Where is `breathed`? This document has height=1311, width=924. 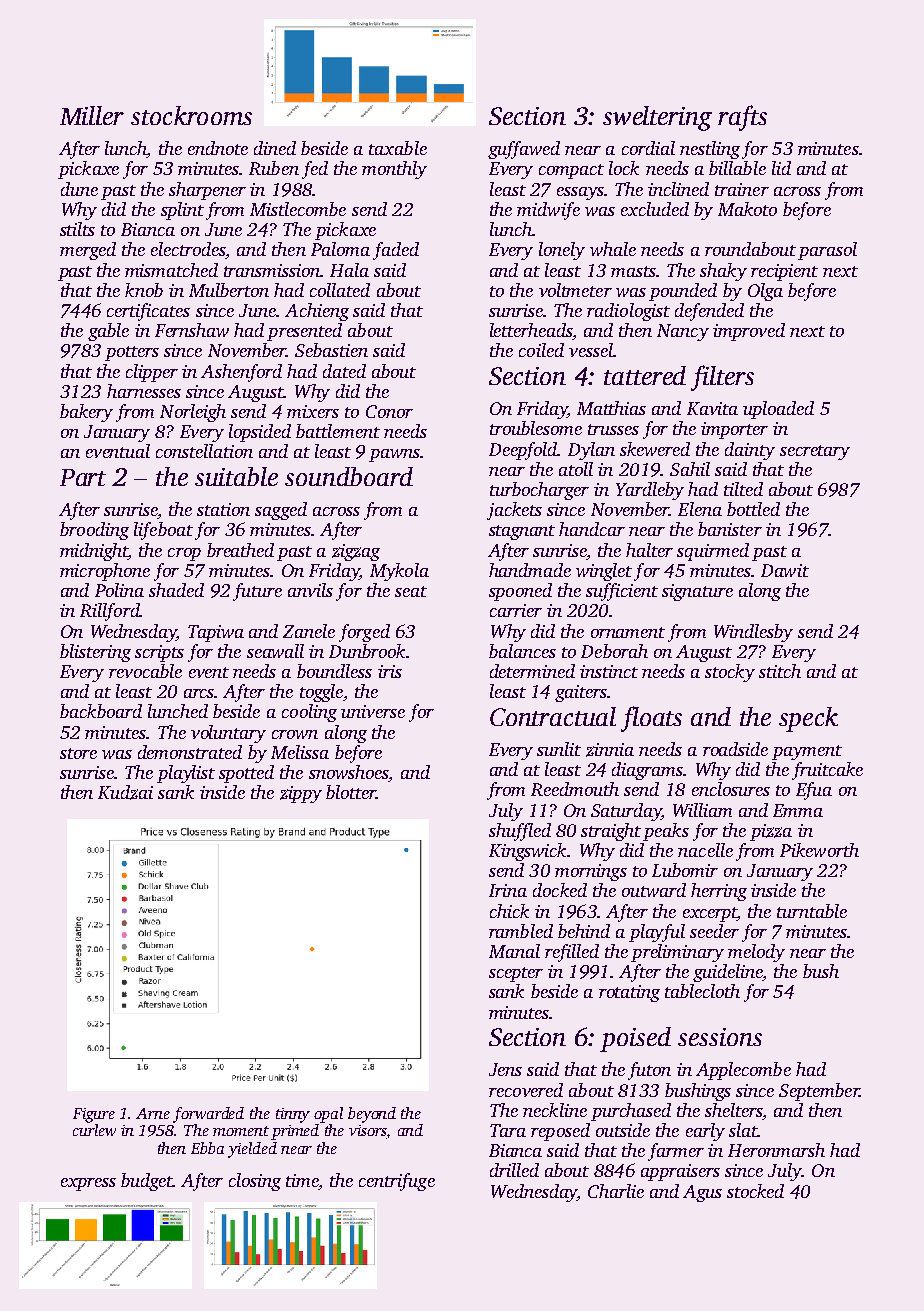 breathed is located at coordinates (240, 550).
